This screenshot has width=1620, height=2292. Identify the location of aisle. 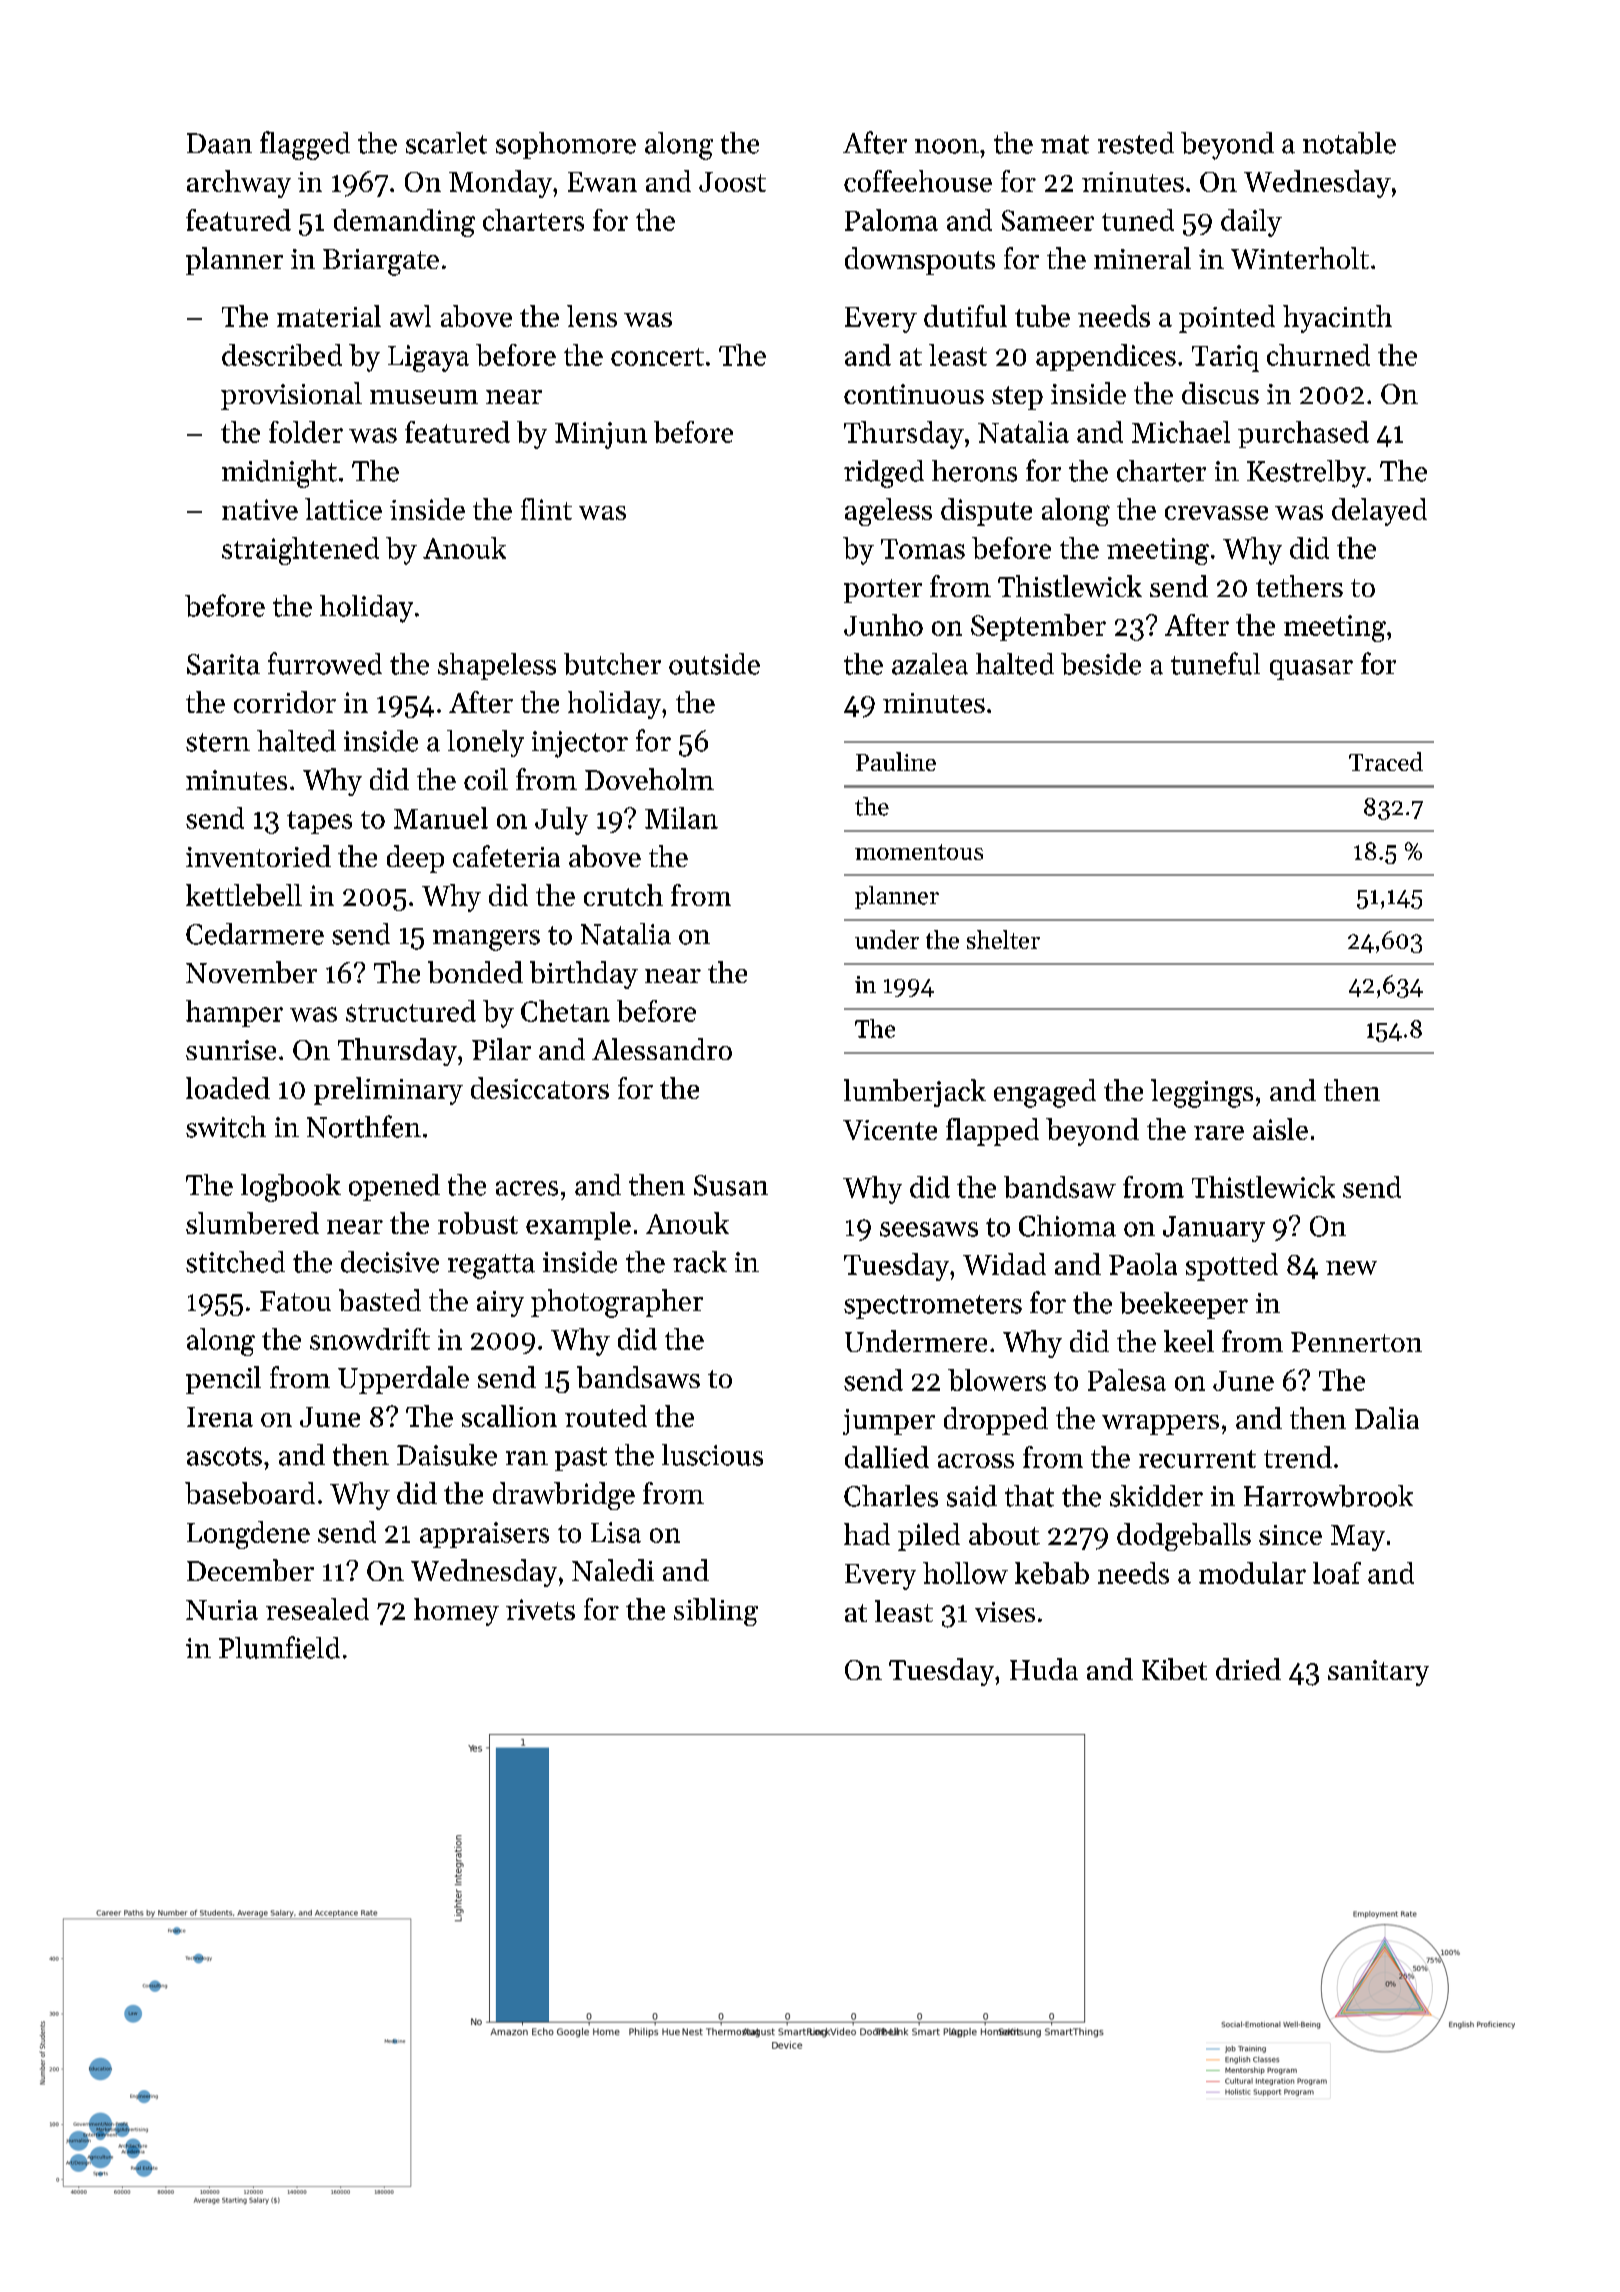
(1280, 1129).
